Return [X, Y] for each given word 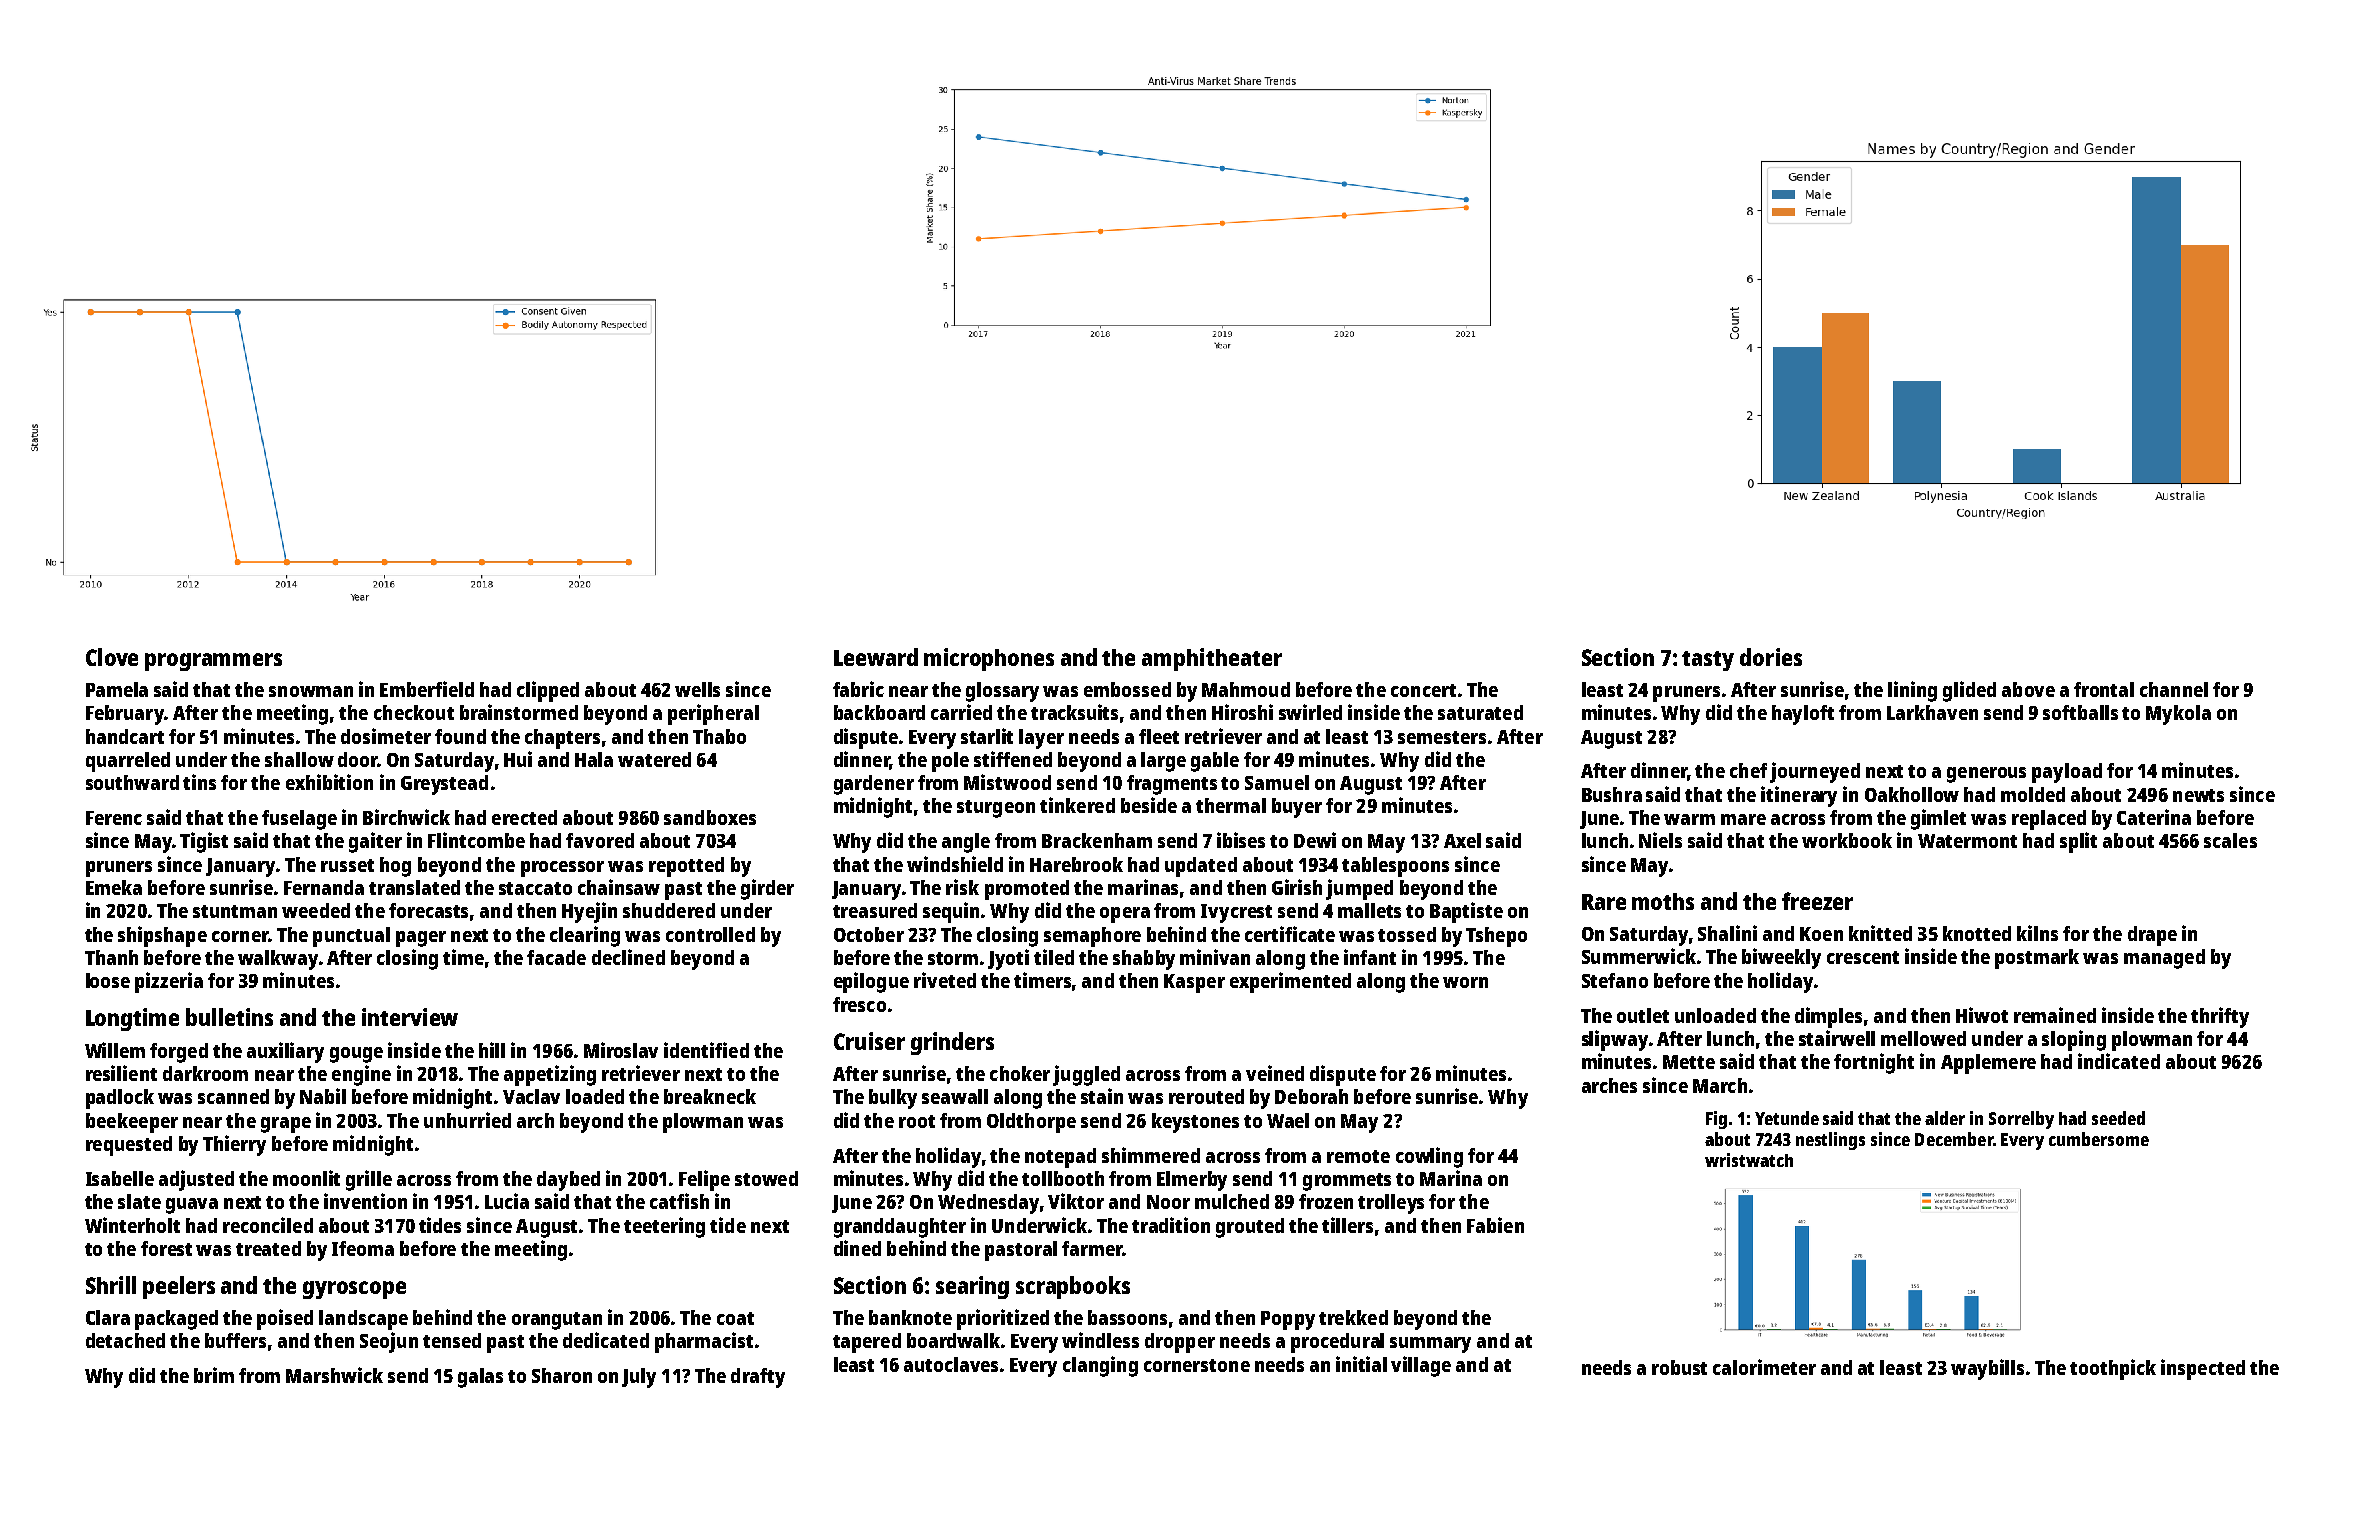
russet [347, 865]
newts [2198, 795]
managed [2164, 959]
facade [556, 957]
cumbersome [2099, 1139]
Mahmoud [1246, 689]
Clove [112, 657]
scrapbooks [1073, 1287]
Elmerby [1192, 1181]
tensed [452, 1340]
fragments [1172, 785]
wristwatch [1749, 1160]
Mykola [2178, 715]
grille [369, 1180]
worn [1465, 982]
